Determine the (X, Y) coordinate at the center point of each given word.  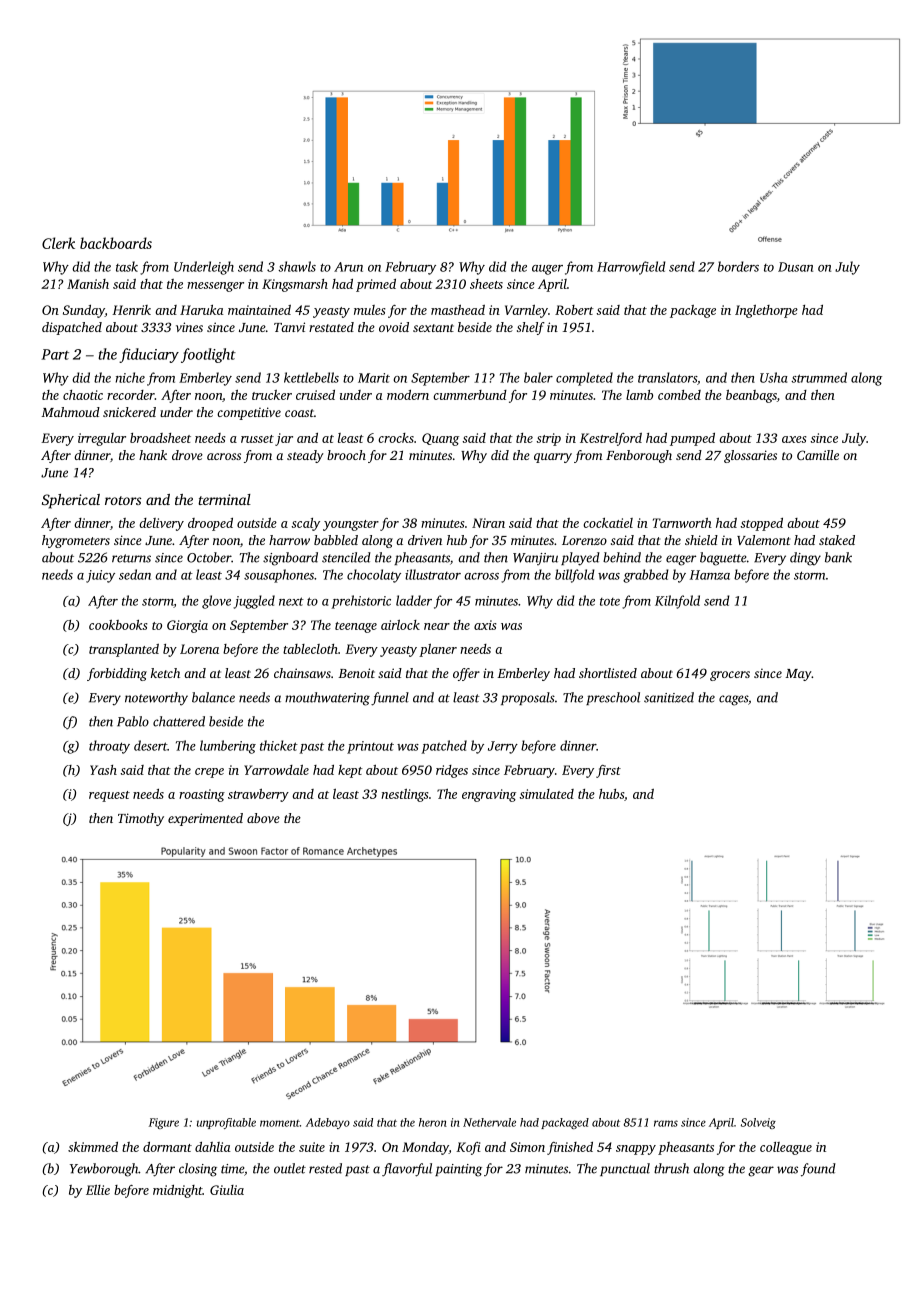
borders (738, 266)
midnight (178, 1191)
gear (761, 1171)
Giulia (227, 1190)
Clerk (58, 243)
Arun (348, 267)
